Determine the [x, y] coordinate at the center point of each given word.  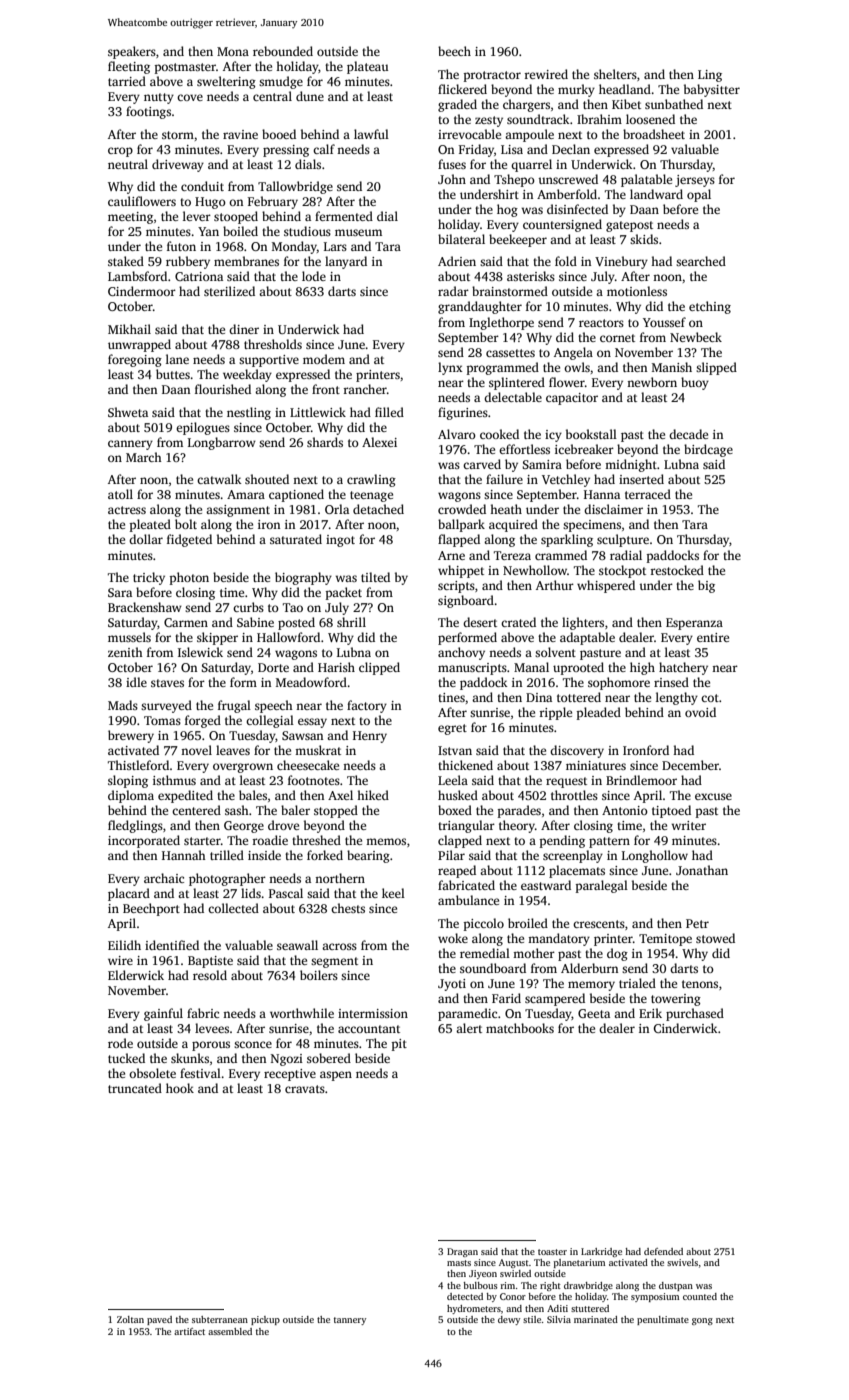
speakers [132, 52]
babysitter [712, 90]
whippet [461, 571]
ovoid [700, 712]
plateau [367, 67]
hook [180, 1088]
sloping [128, 781]
